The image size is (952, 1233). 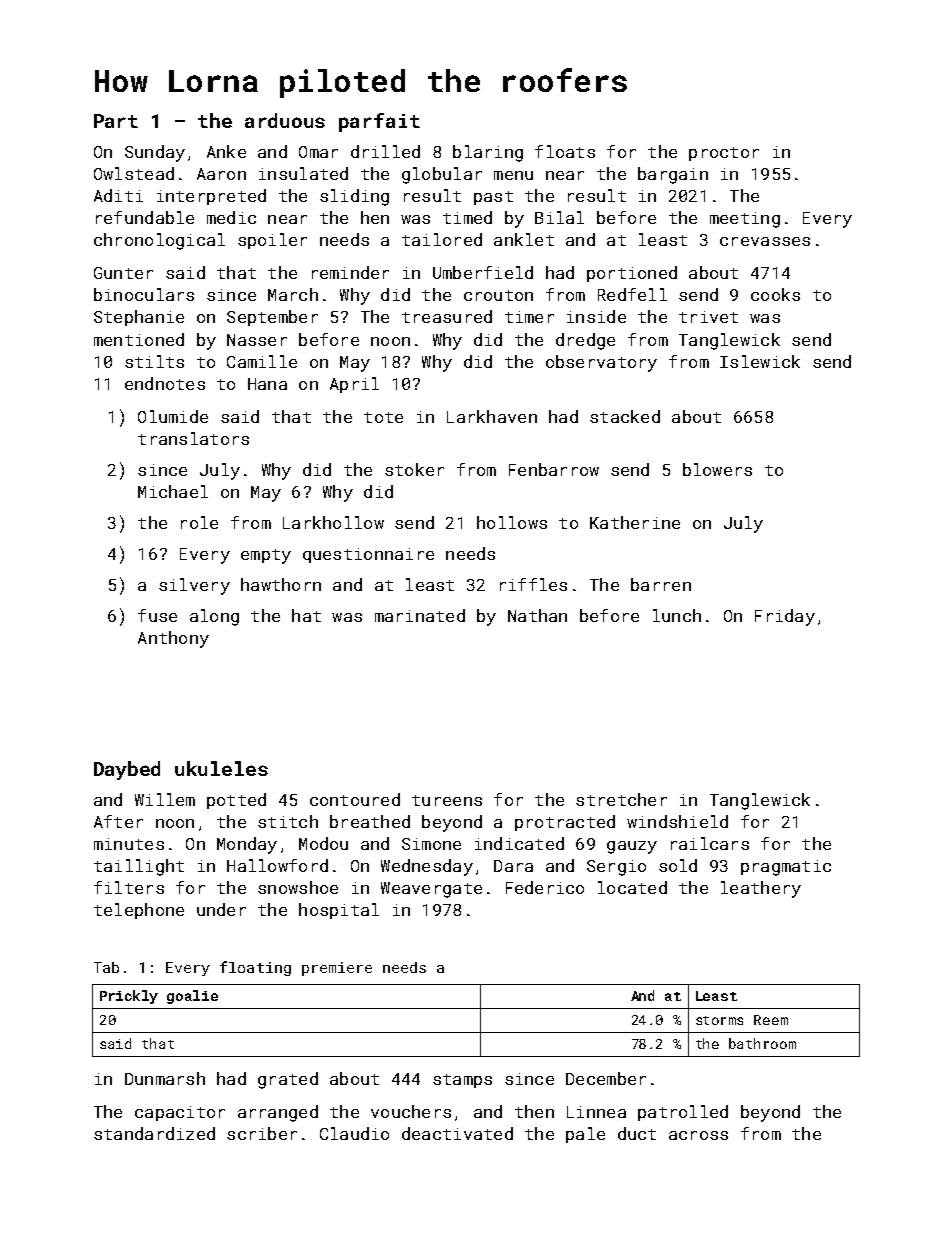 I want to click on Stephanie, so click(x=139, y=318).
